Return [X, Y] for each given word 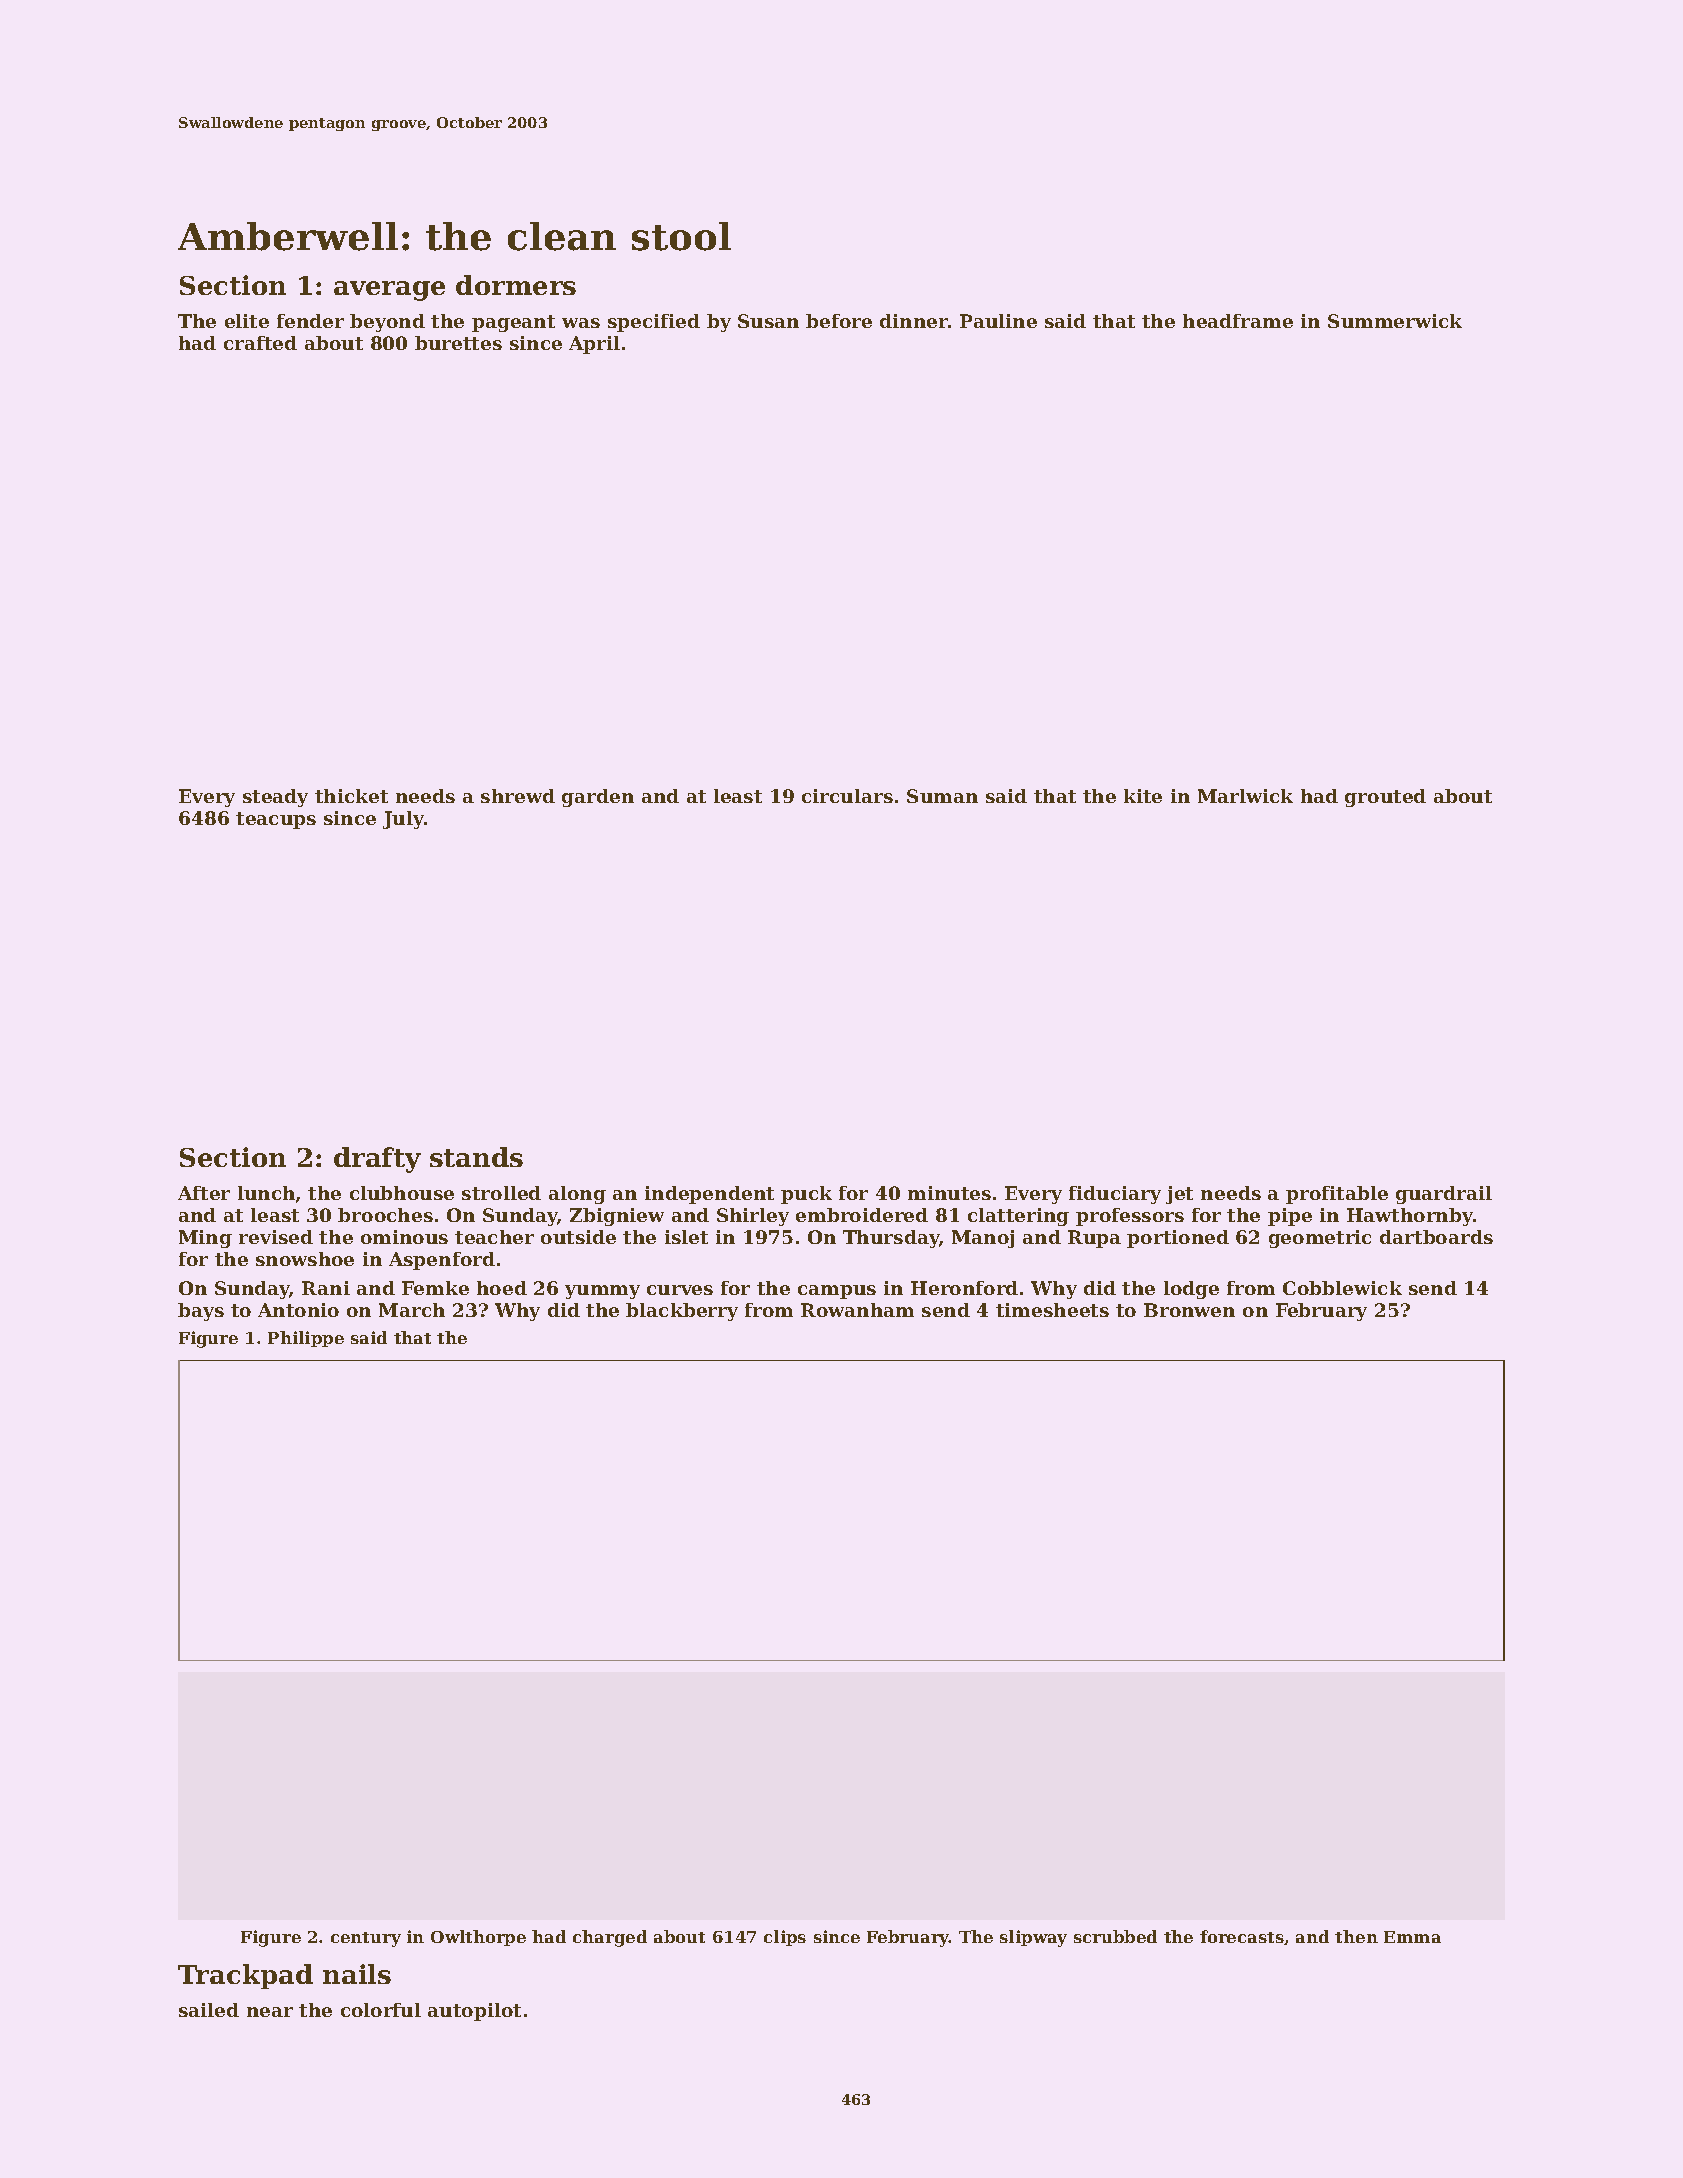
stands [476, 1157]
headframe [1238, 321]
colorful [381, 2010]
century [366, 1939]
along [577, 1195]
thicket [351, 796]
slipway [1033, 1938]
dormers [516, 285]
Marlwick [1245, 796]
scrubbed [1115, 1936]
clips [785, 1938]
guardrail [1444, 1195]
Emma [1412, 1937]
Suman [942, 796]
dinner [914, 321]
